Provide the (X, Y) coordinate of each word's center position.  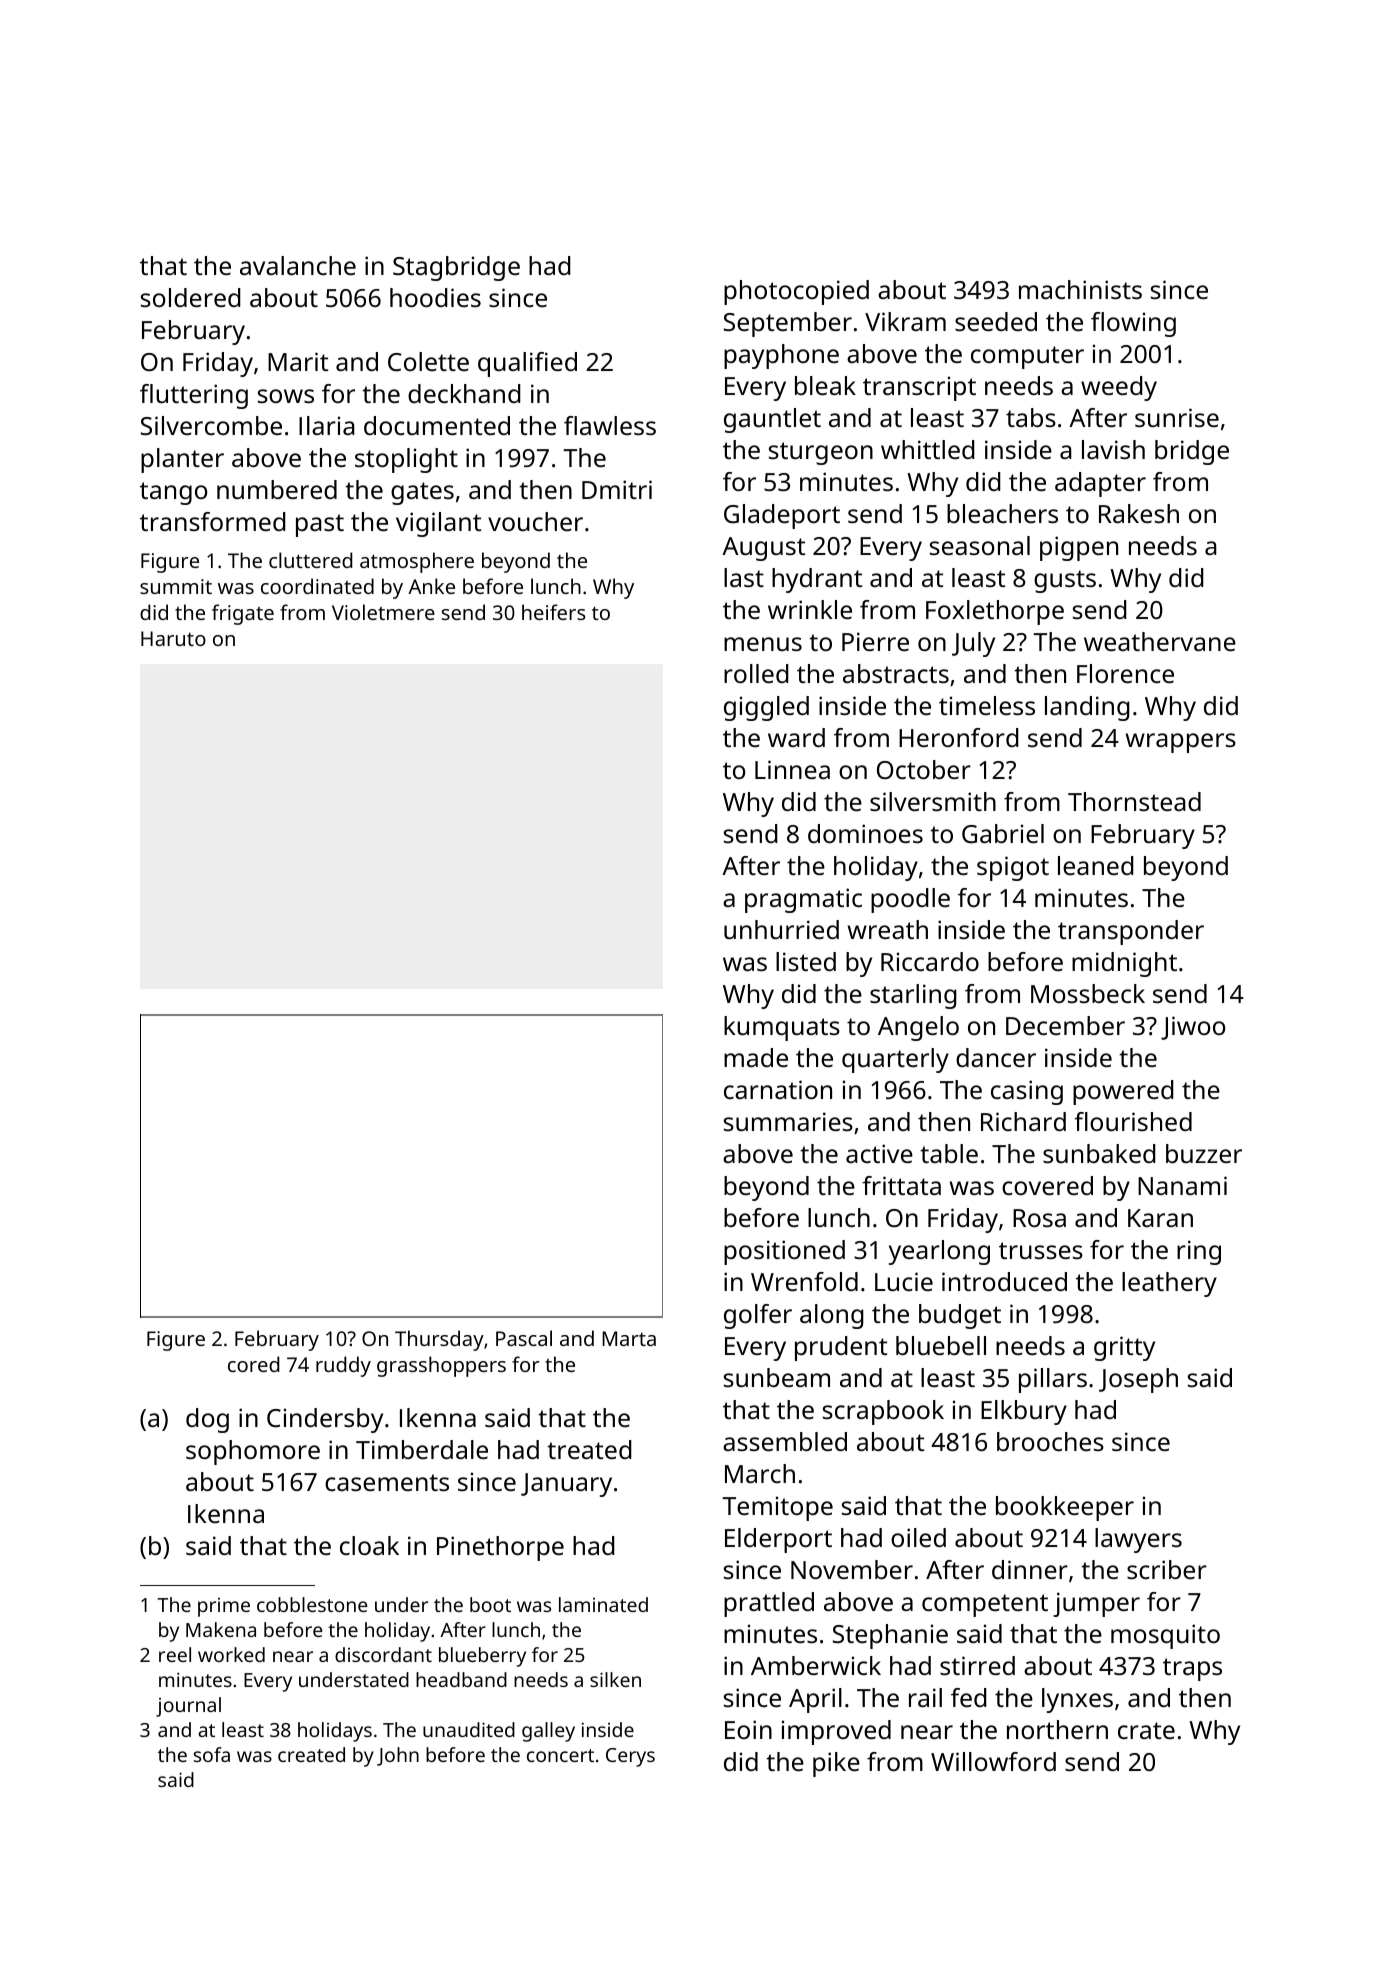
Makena (221, 1629)
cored (253, 1364)
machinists (1080, 289)
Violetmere (383, 612)
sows (286, 396)
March (760, 1473)
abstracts (896, 673)
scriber (1167, 1569)
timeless (987, 705)
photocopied (796, 292)
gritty (1124, 1348)
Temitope (777, 1508)
